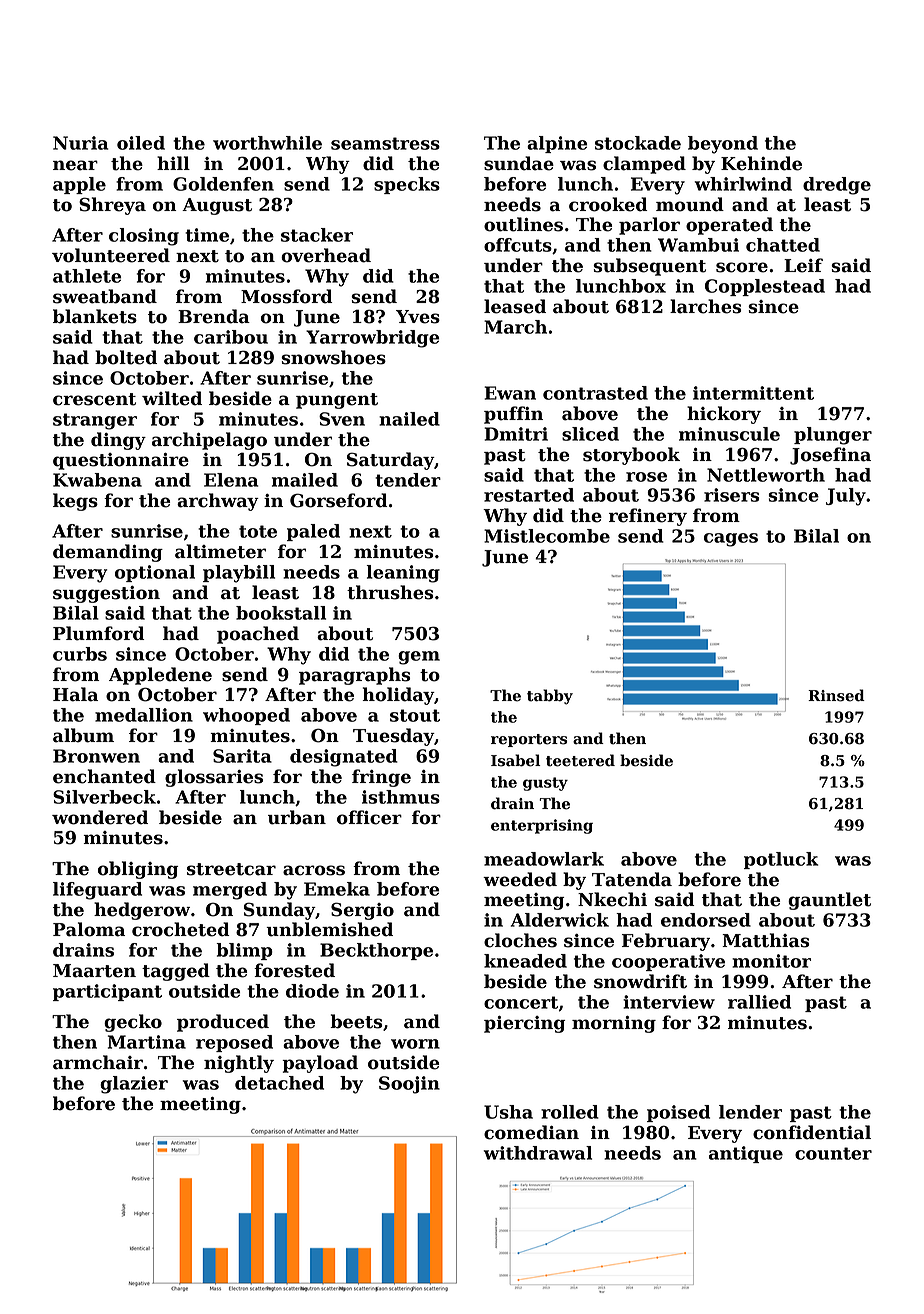  Describe the element at coordinates (731, 540) in the screenshot. I see `cages` at that location.
